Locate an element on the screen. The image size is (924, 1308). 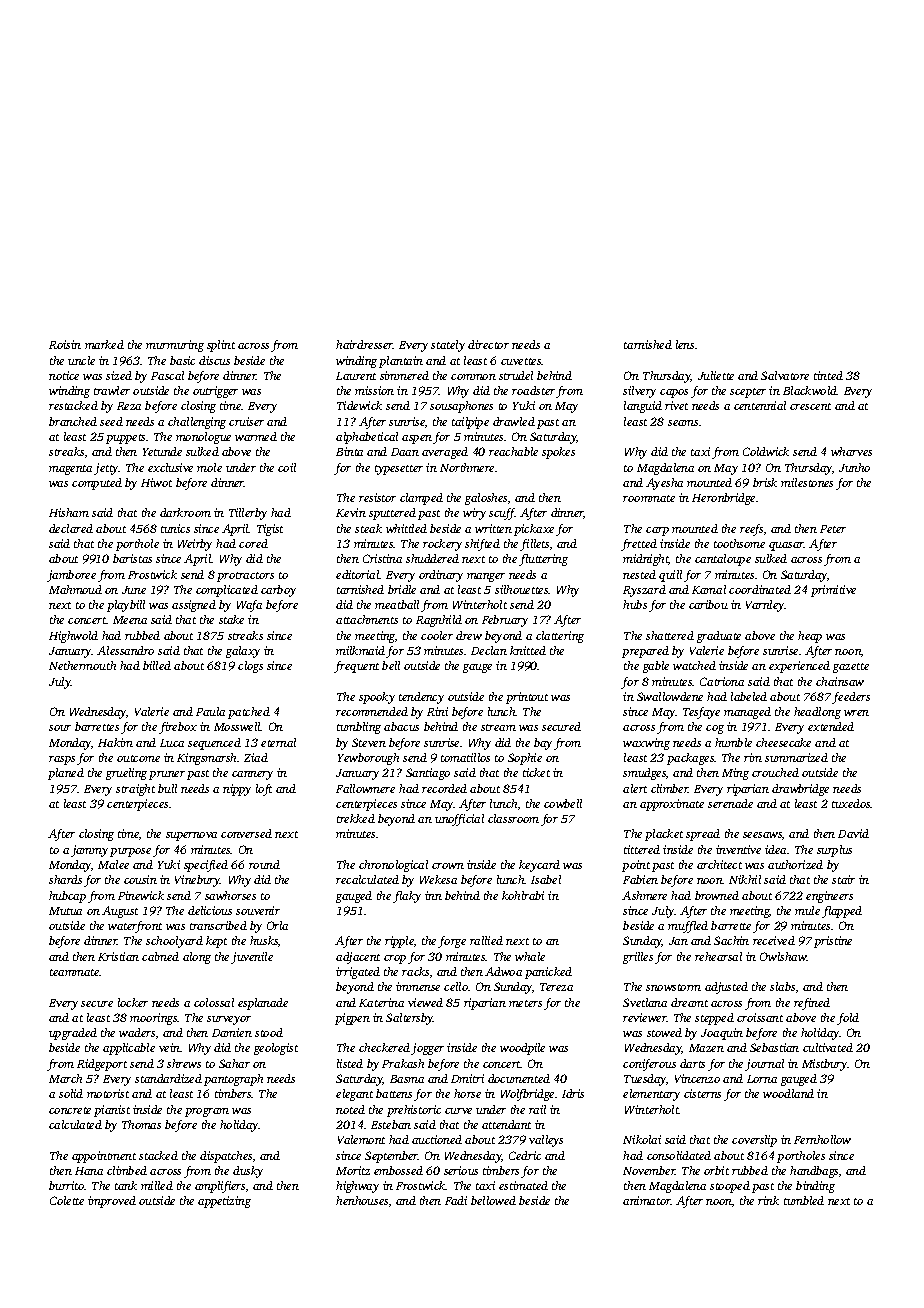
cruiser is located at coordinates (246, 421).
